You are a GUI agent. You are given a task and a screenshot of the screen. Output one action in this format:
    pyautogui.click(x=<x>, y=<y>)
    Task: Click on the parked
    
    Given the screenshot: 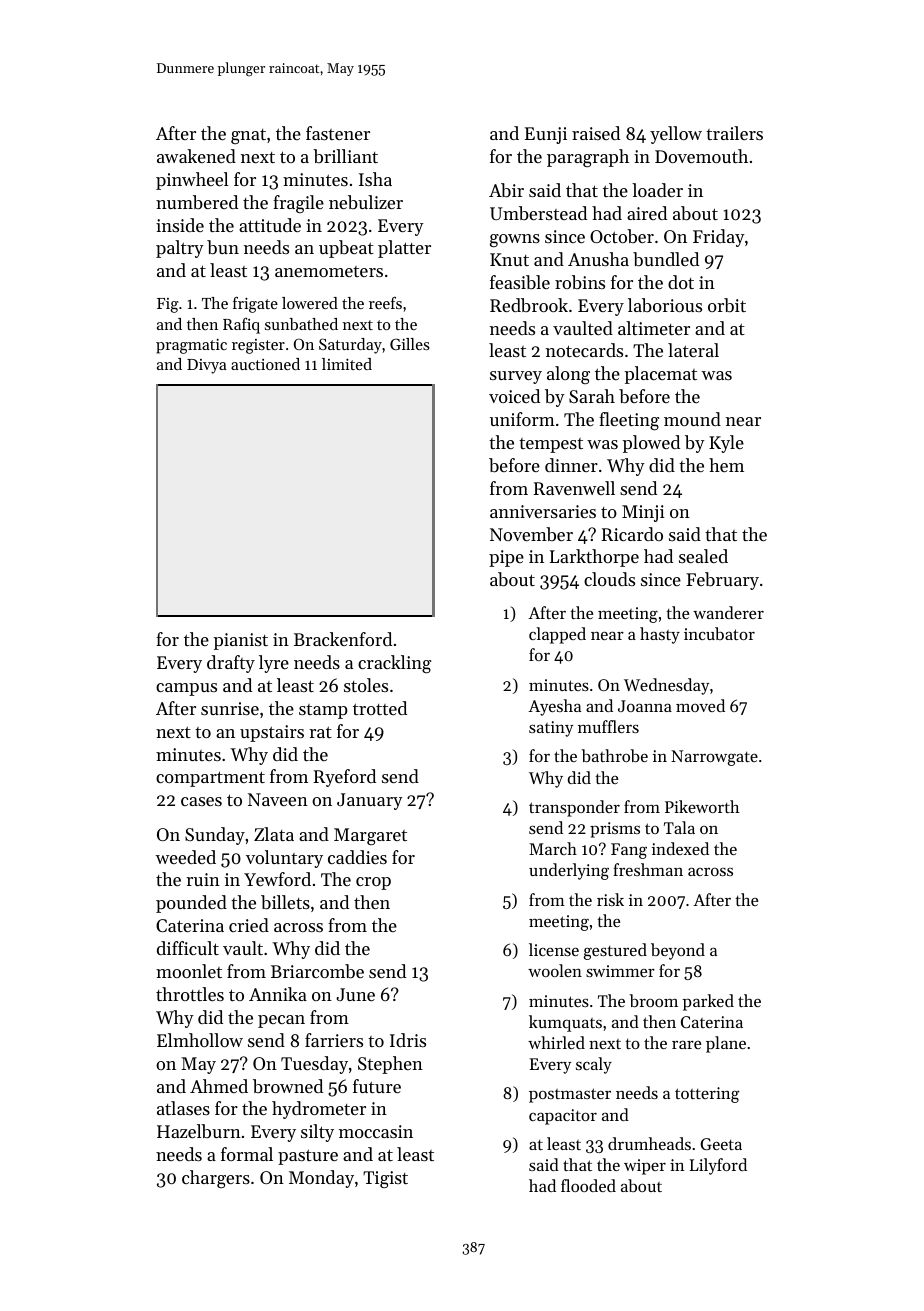 What is the action you would take?
    pyautogui.click(x=708, y=1002)
